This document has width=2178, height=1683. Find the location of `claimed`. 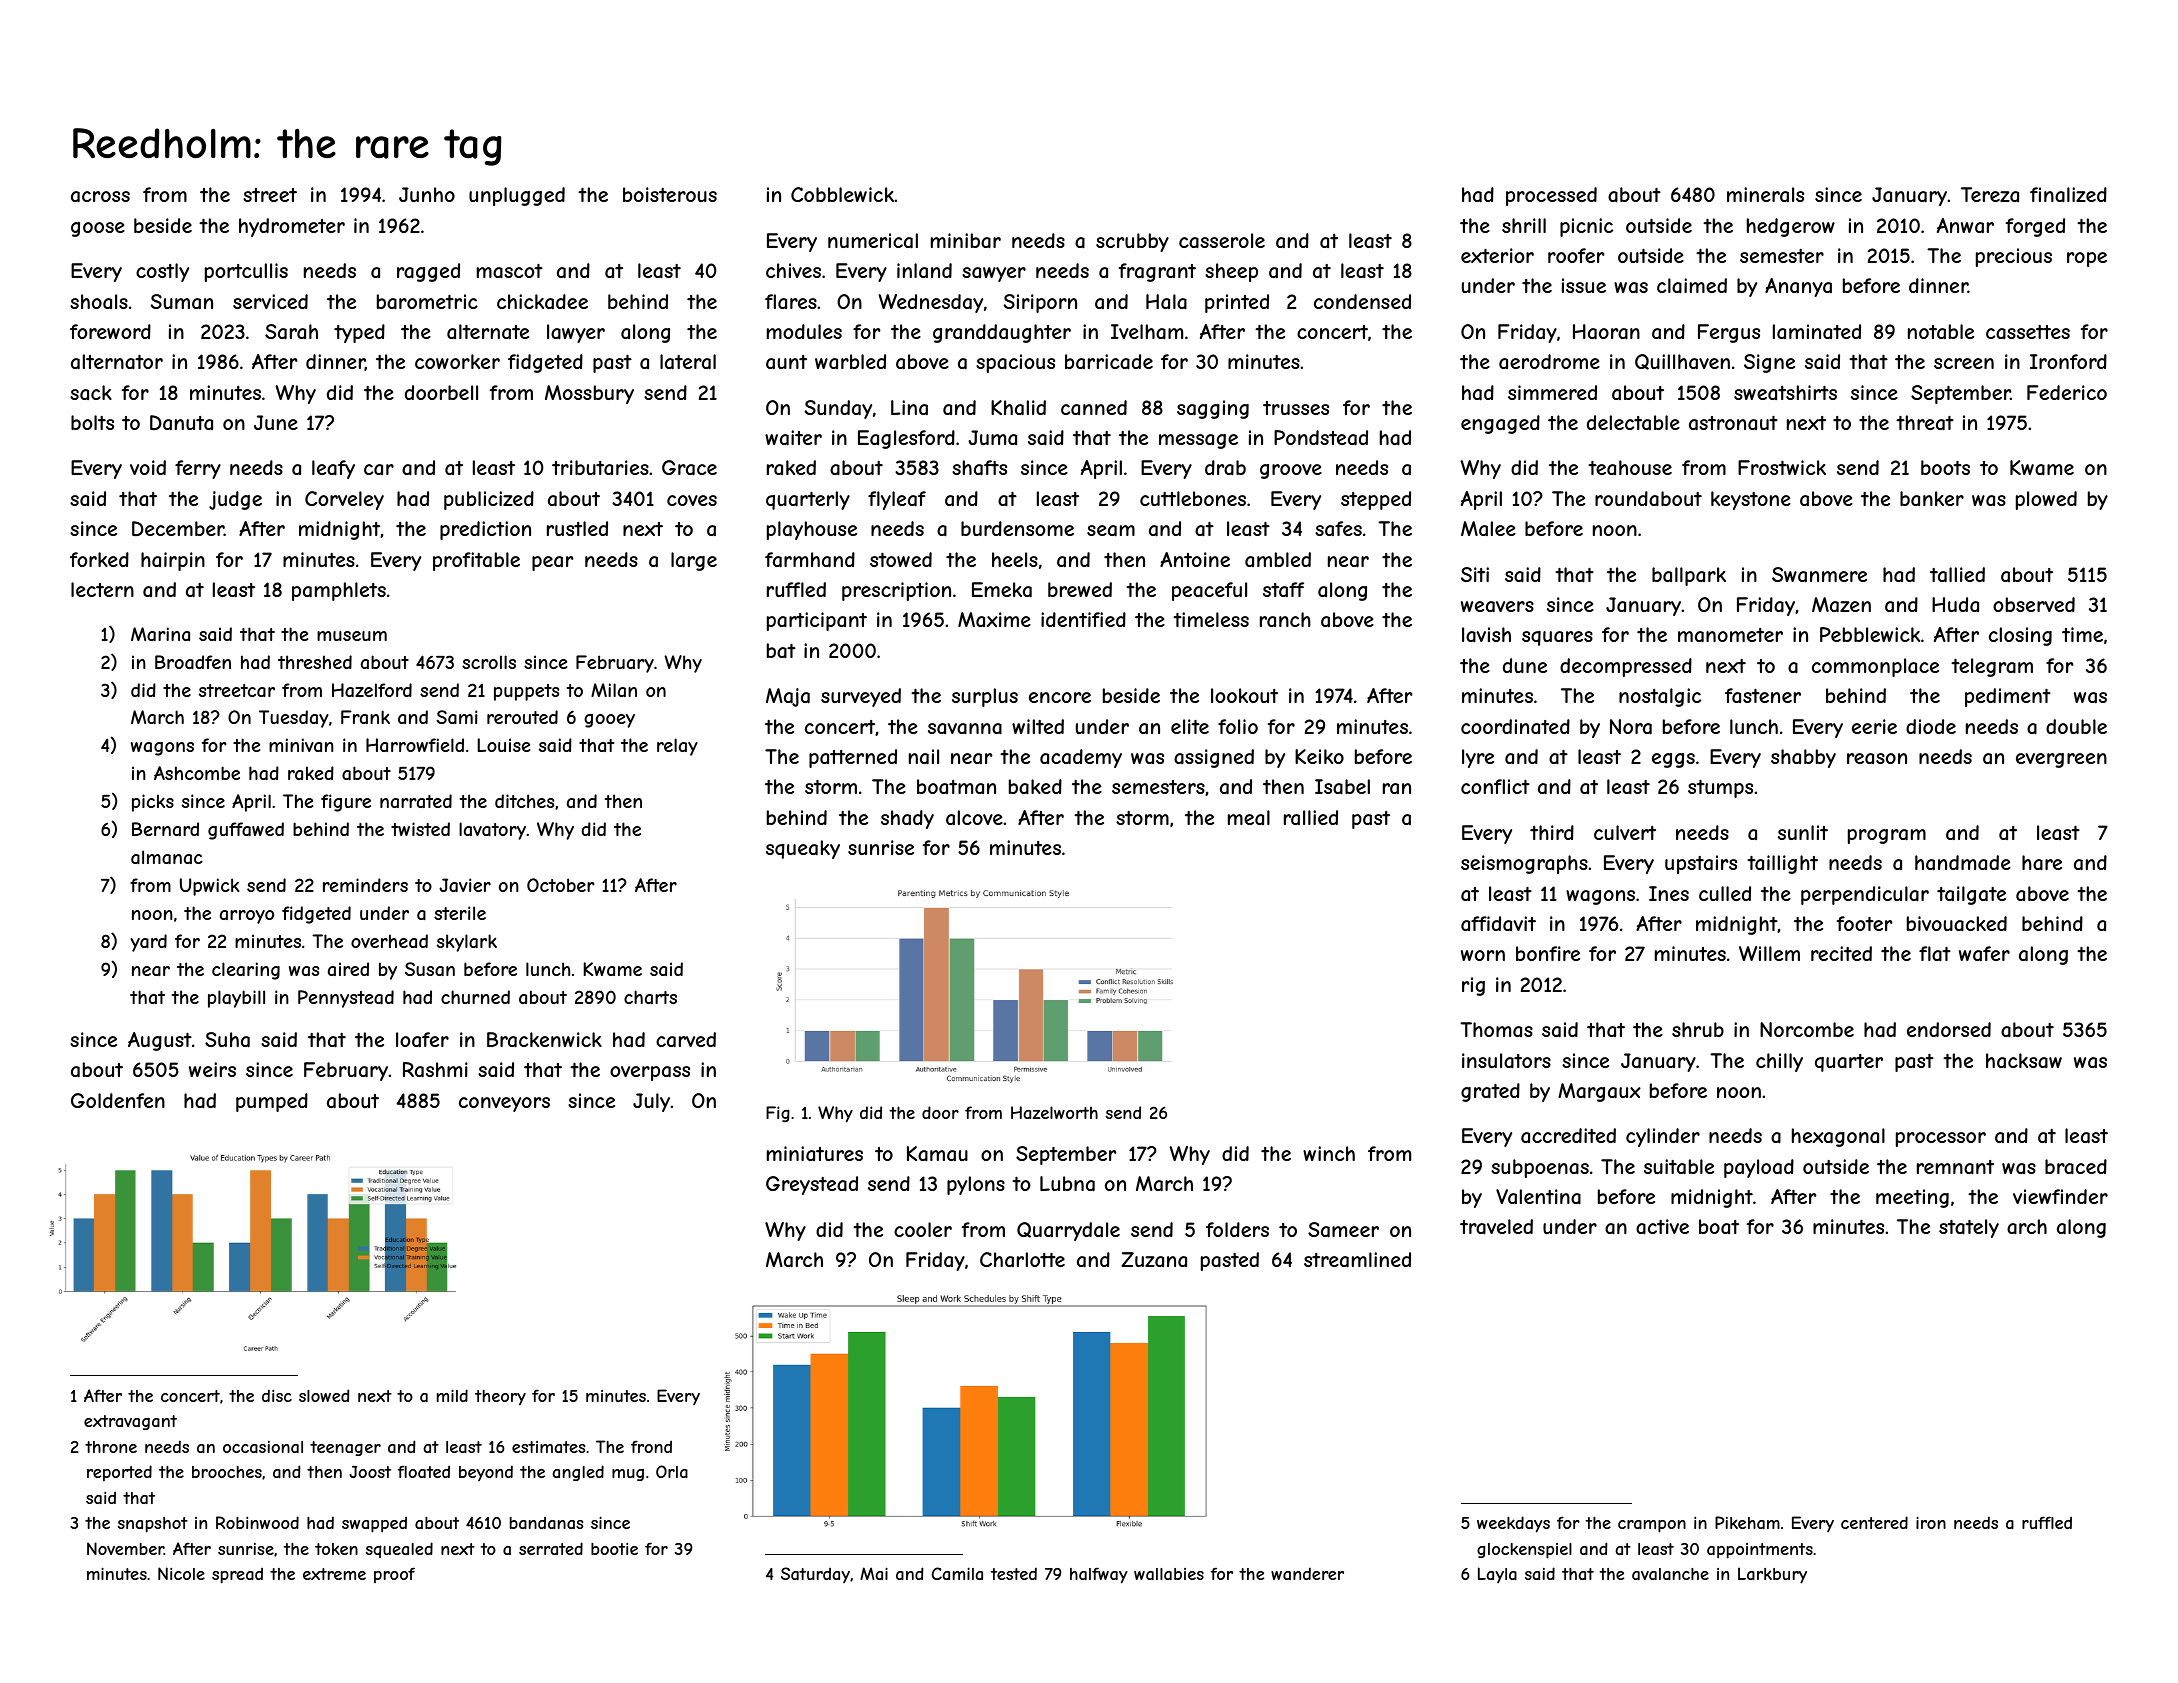

claimed is located at coordinates (1692, 286).
